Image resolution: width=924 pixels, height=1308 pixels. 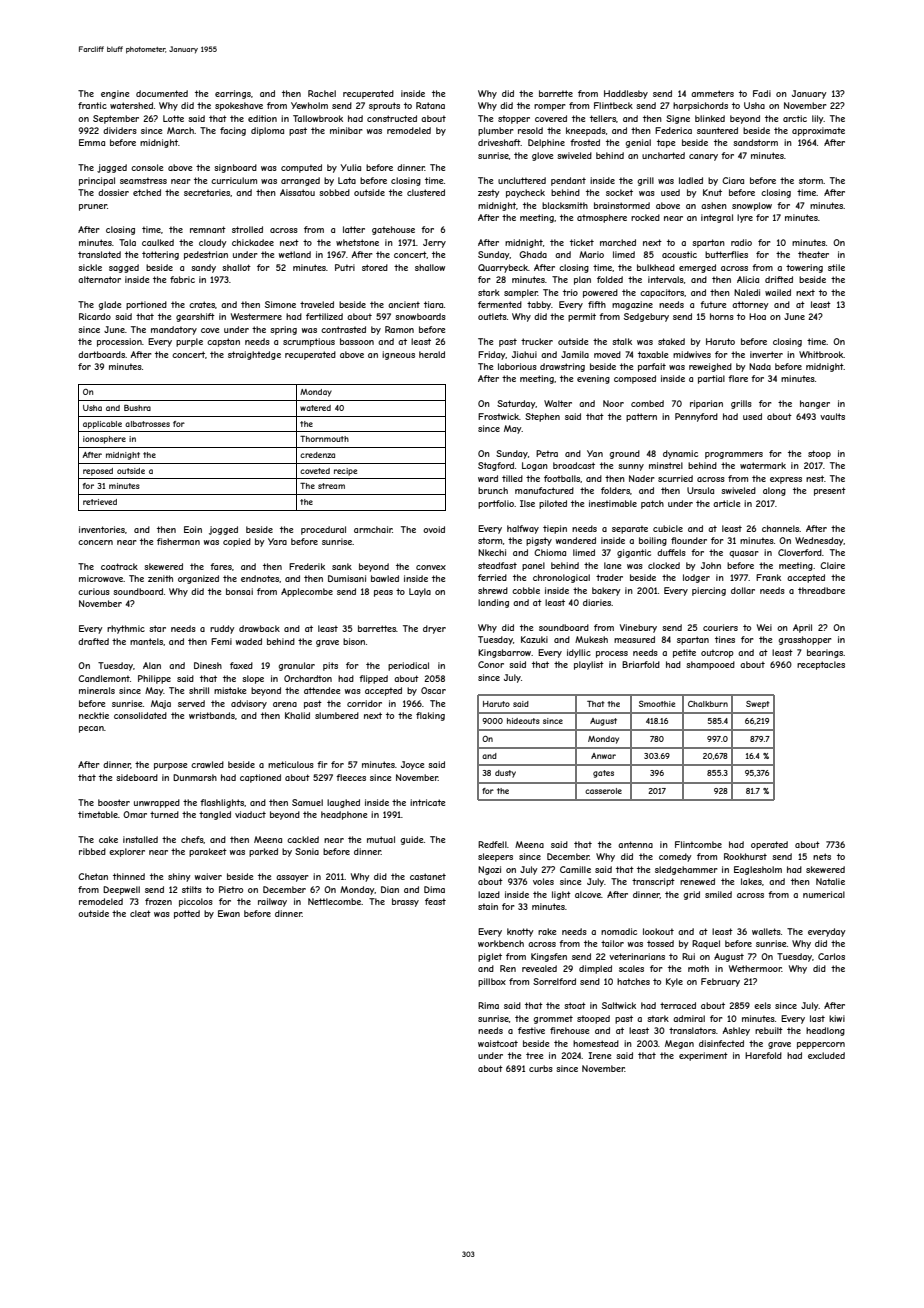 I want to click on Ewan, so click(x=229, y=913).
